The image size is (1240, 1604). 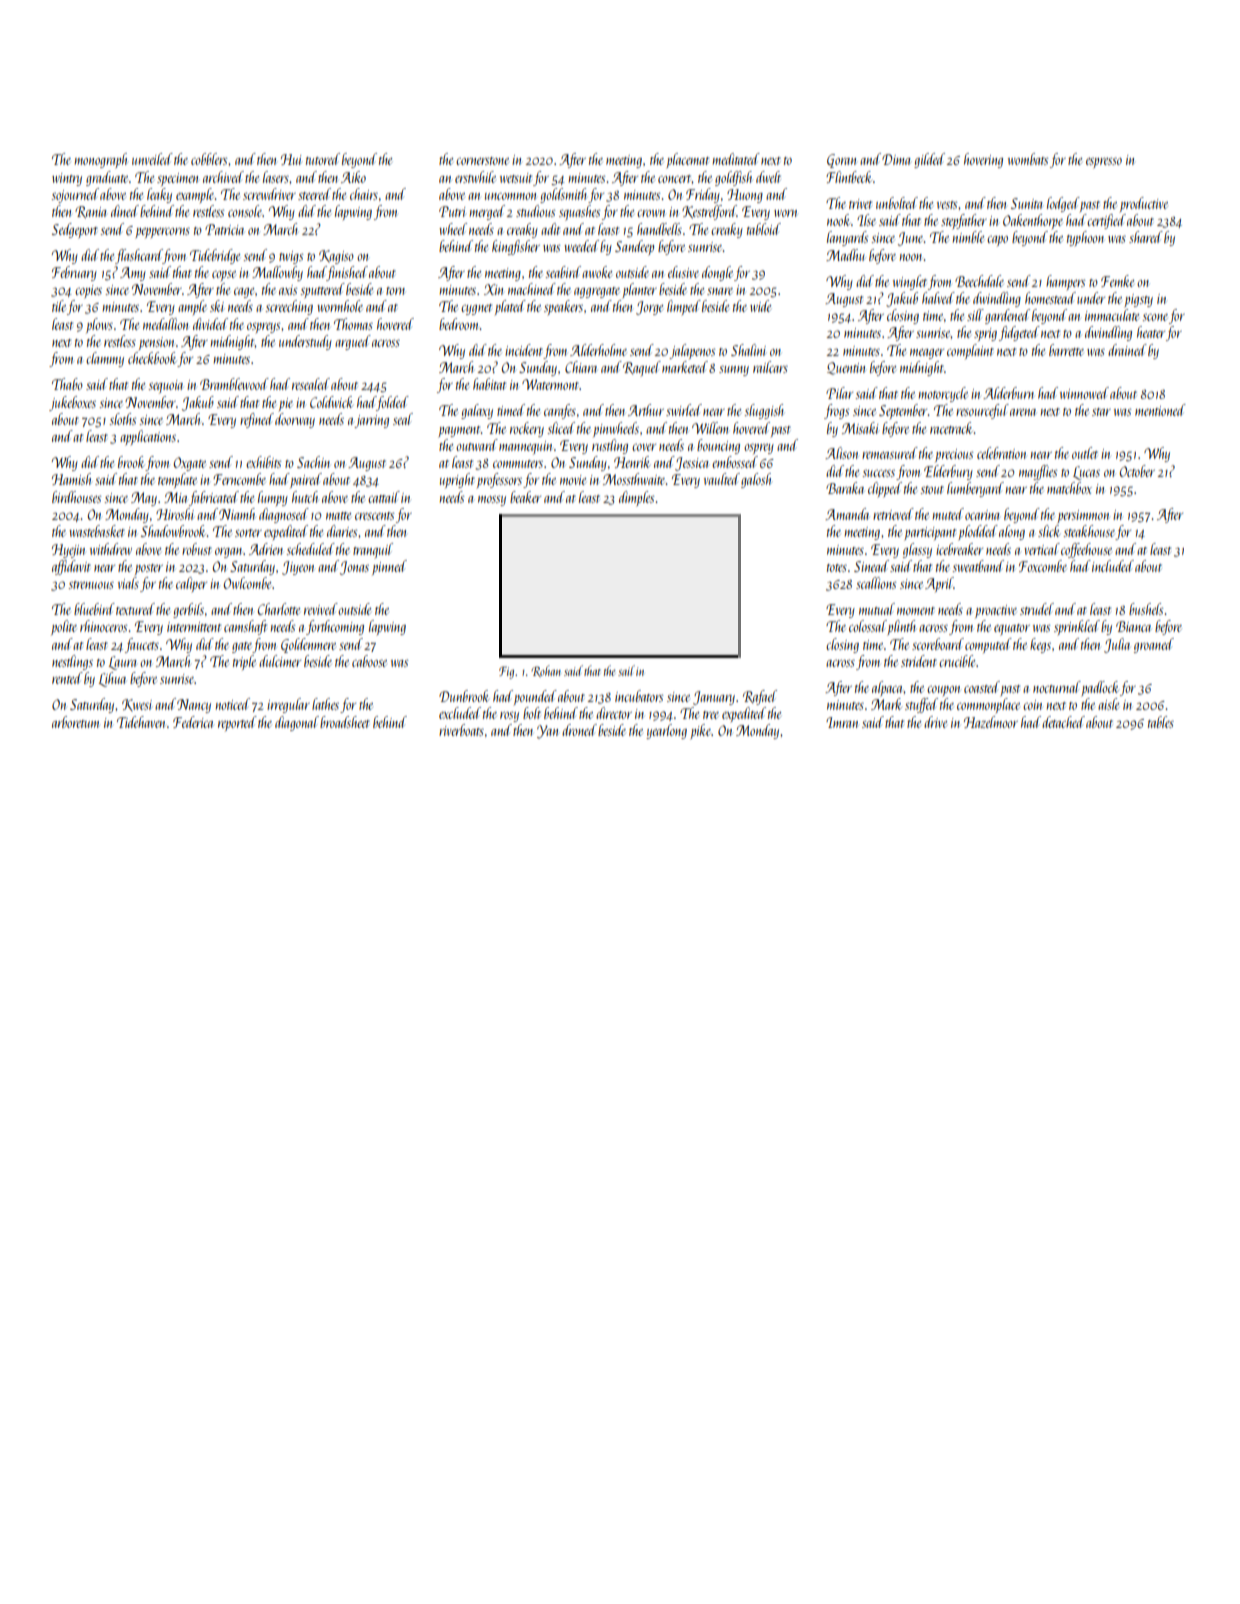 I want to click on kingfisher, so click(x=516, y=247).
